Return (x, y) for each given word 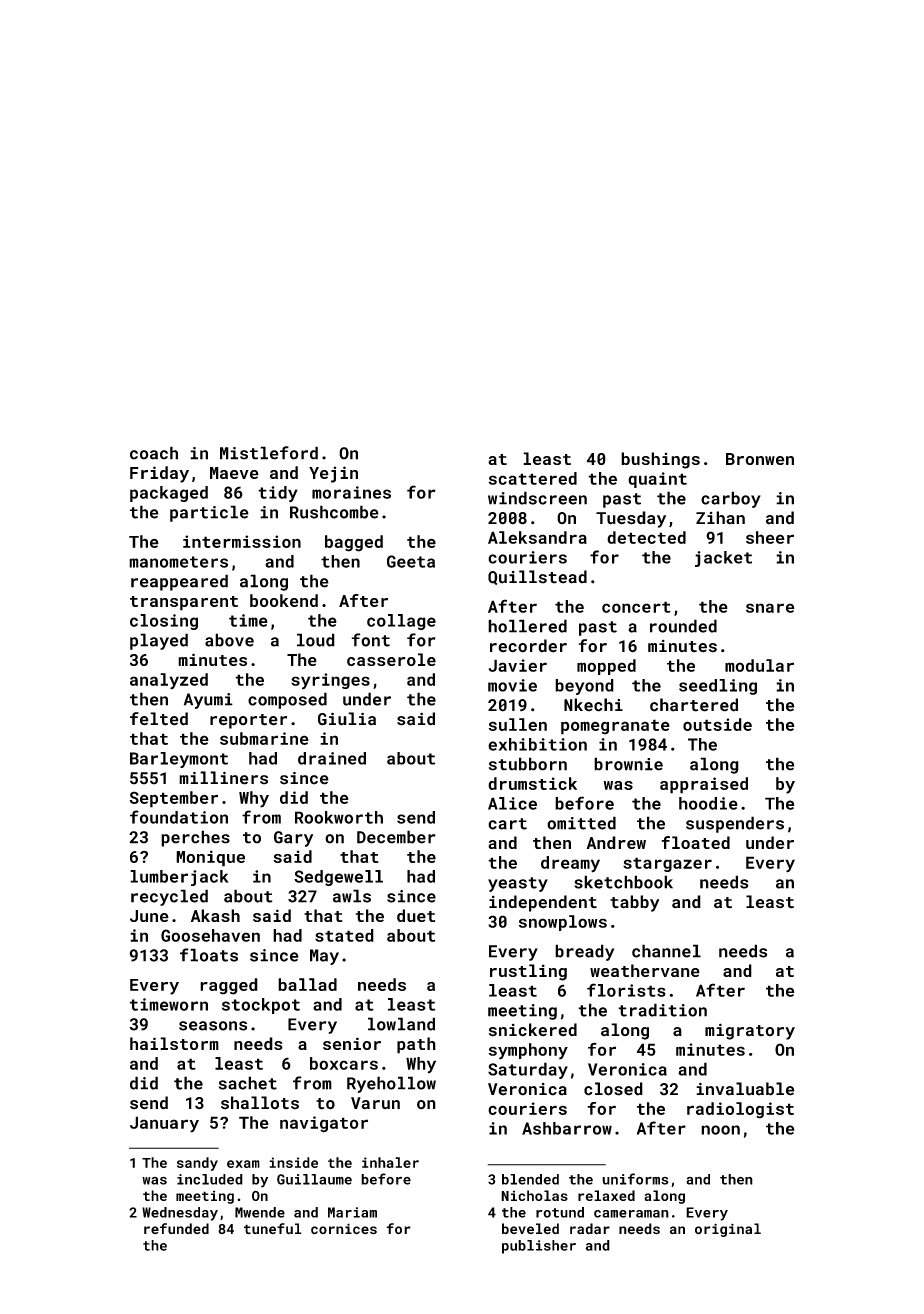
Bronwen (760, 459)
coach (154, 453)
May (324, 957)
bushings (660, 460)
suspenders (735, 824)
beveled (530, 1229)
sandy (197, 1164)
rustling (528, 972)
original (728, 1230)
